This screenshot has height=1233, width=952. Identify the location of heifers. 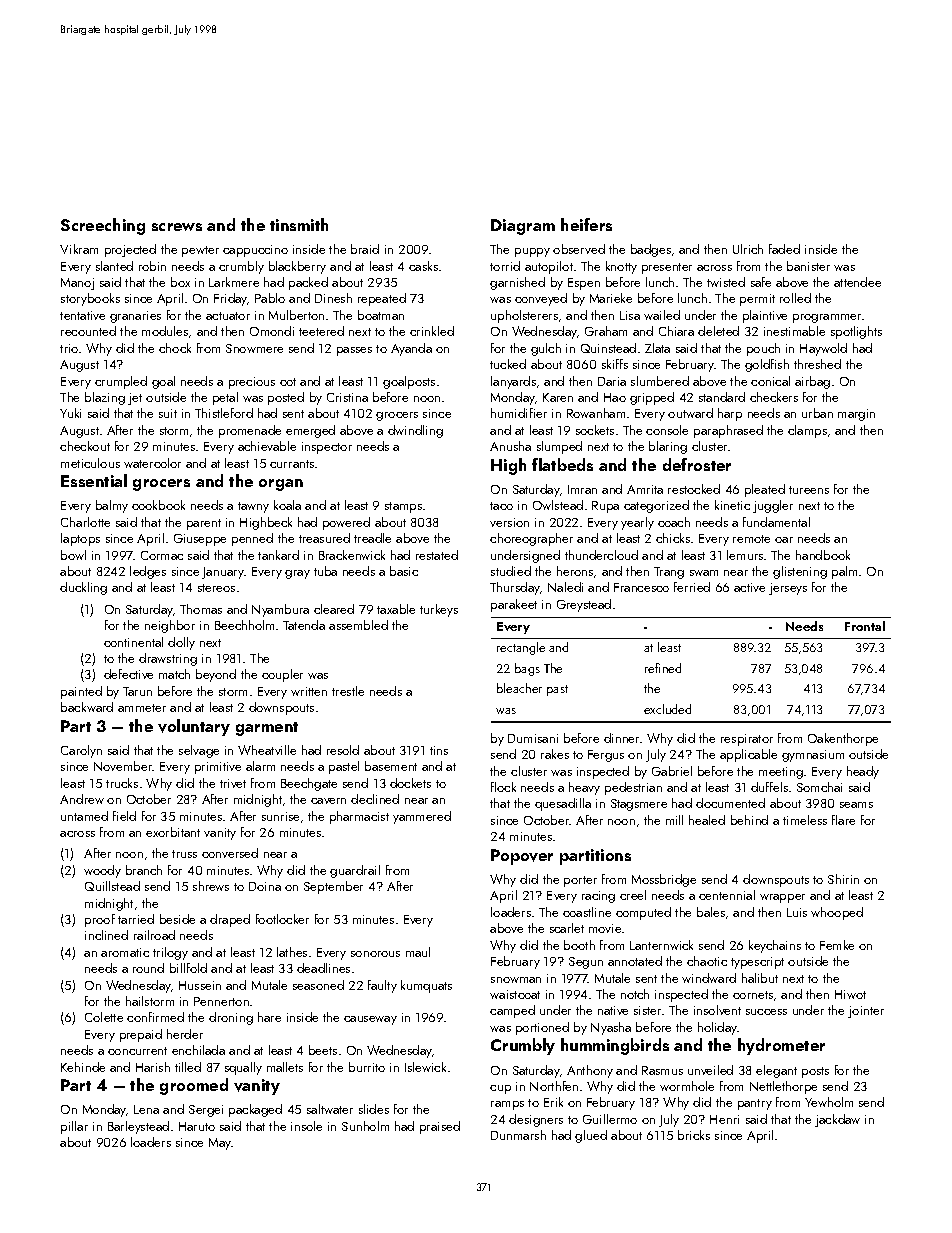
(586, 224).
